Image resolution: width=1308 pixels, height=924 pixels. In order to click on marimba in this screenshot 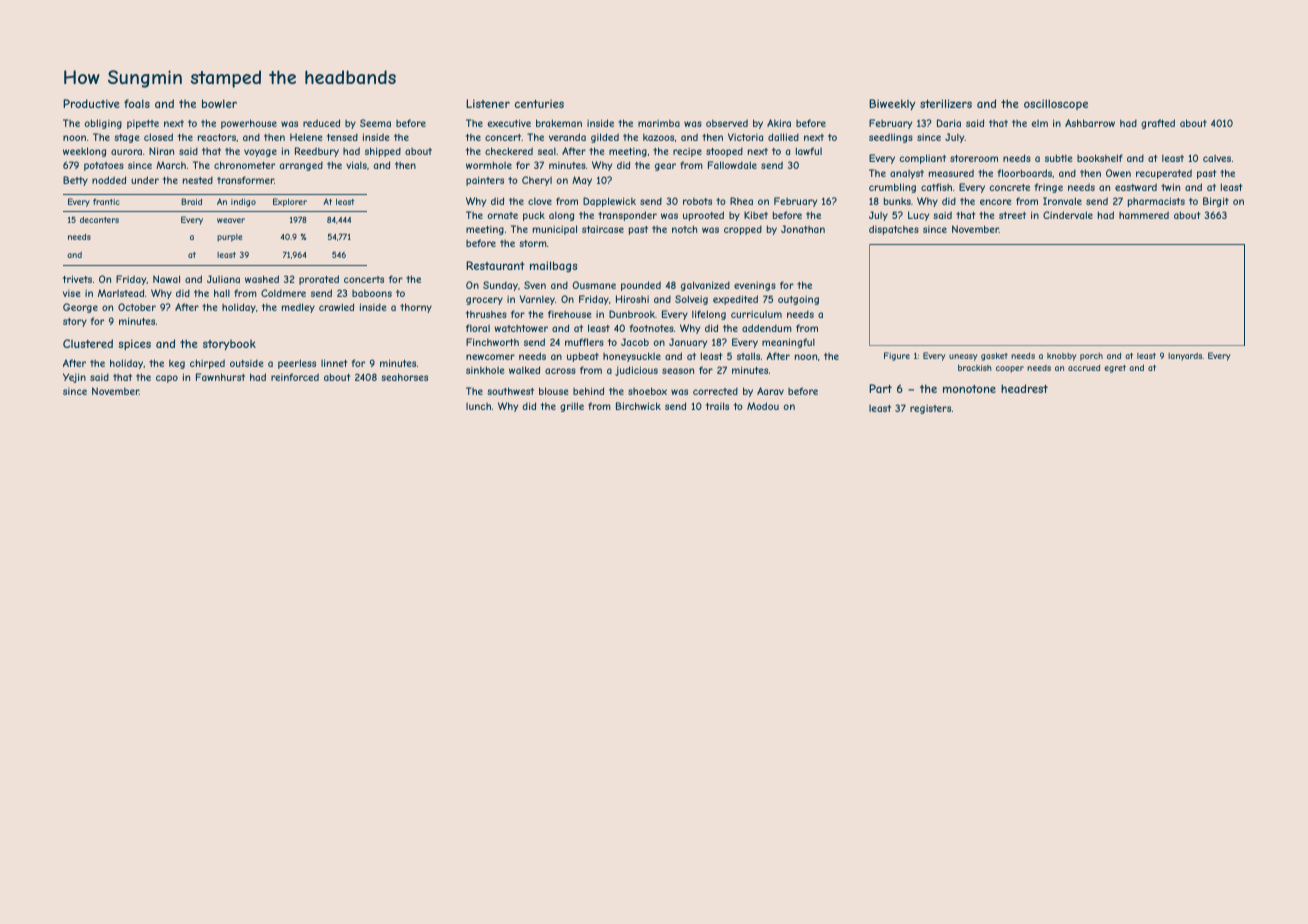, I will do `click(659, 123)`.
